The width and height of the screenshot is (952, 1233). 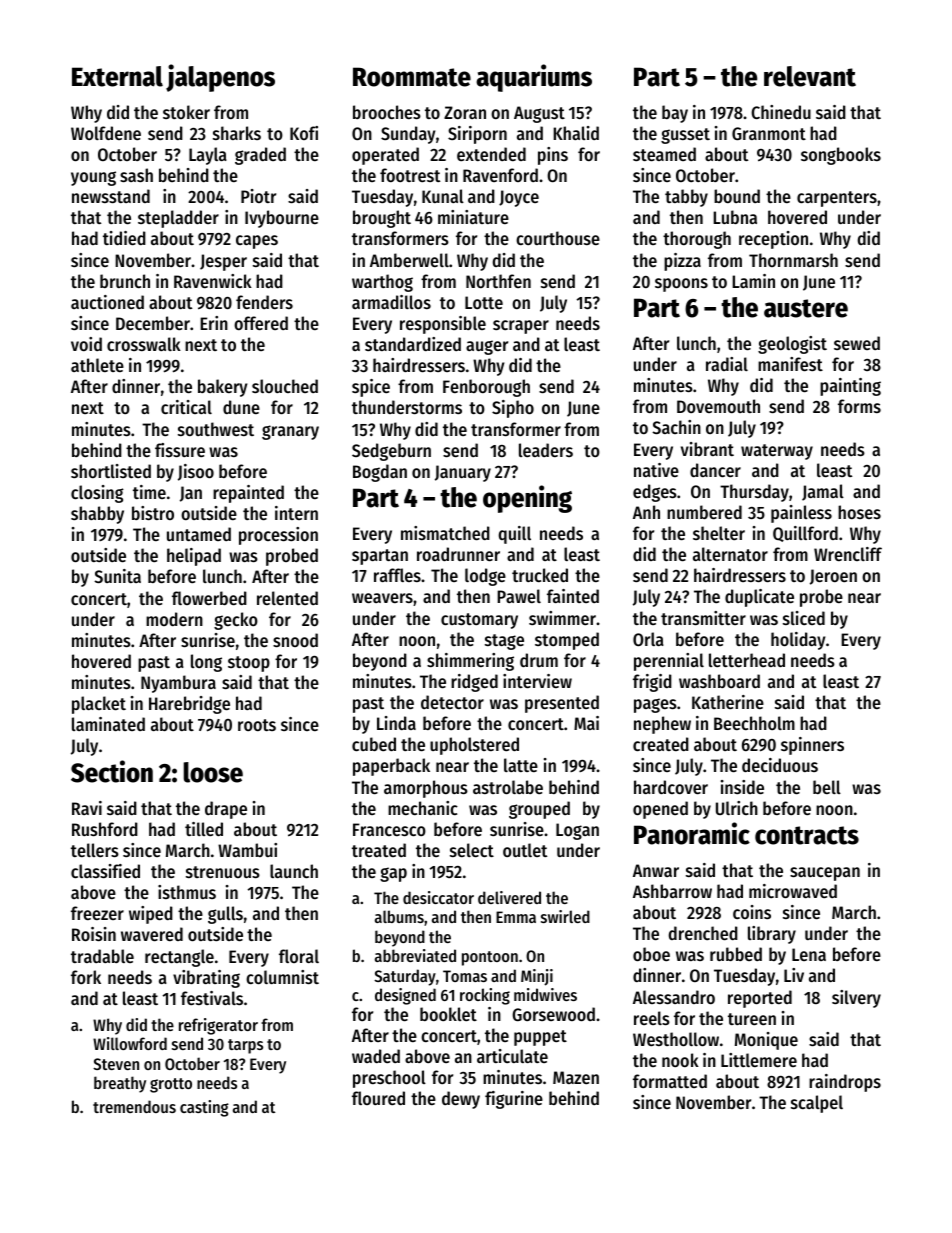 I want to click on tarps, so click(x=245, y=1046).
